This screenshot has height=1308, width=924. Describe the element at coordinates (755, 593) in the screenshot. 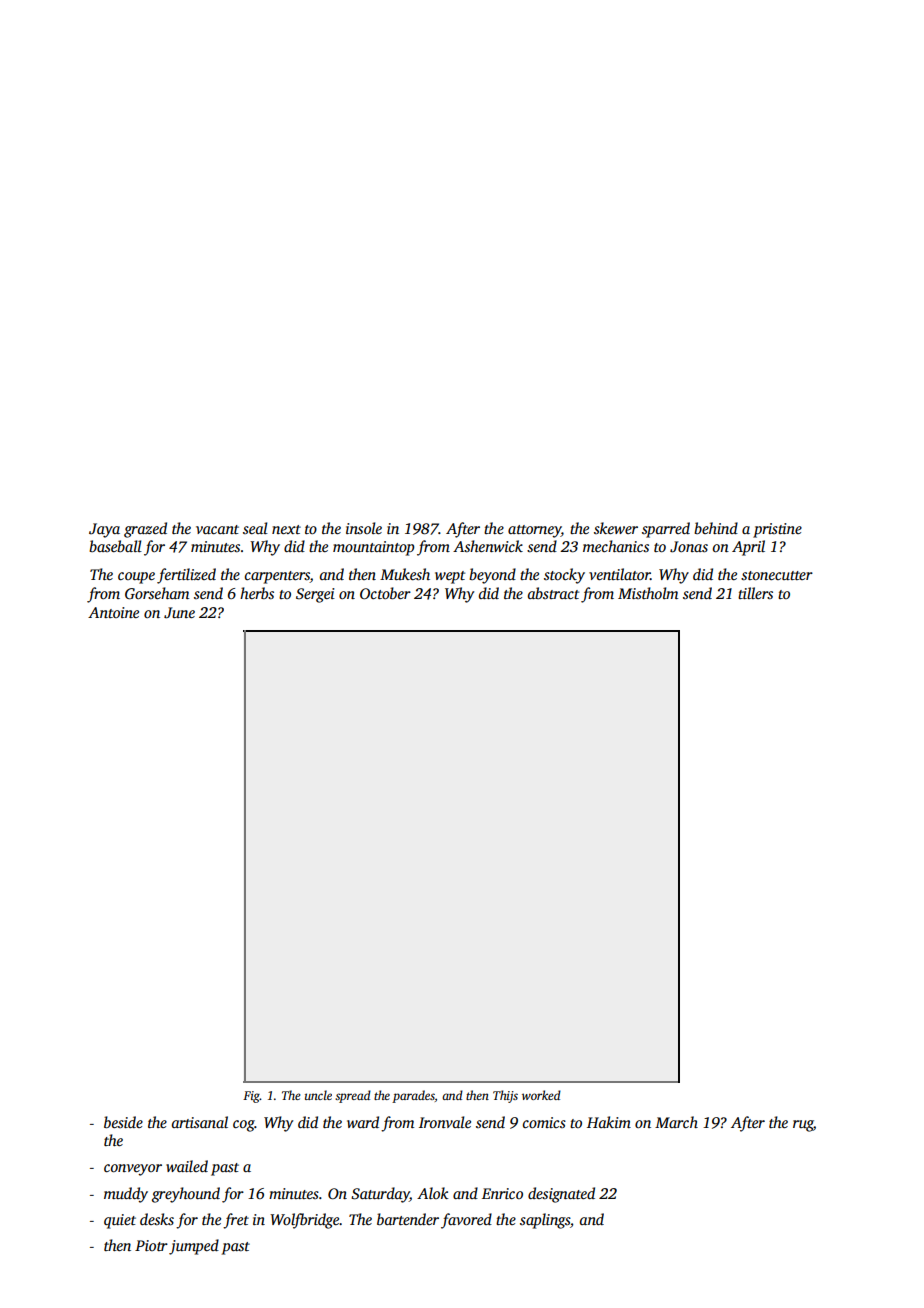

I see `tillers` at that location.
